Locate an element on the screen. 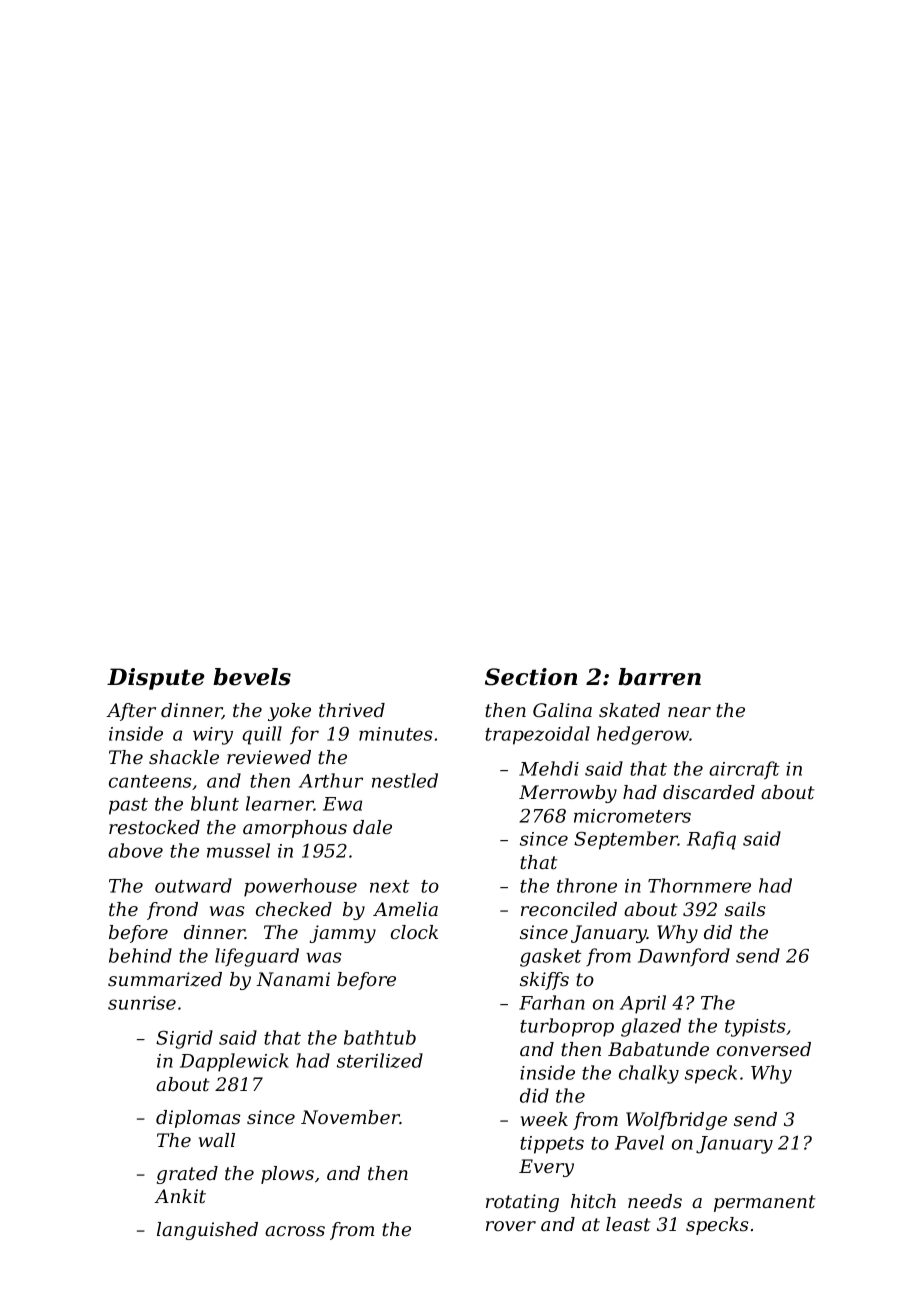  throne is located at coordinates (587, 885).
